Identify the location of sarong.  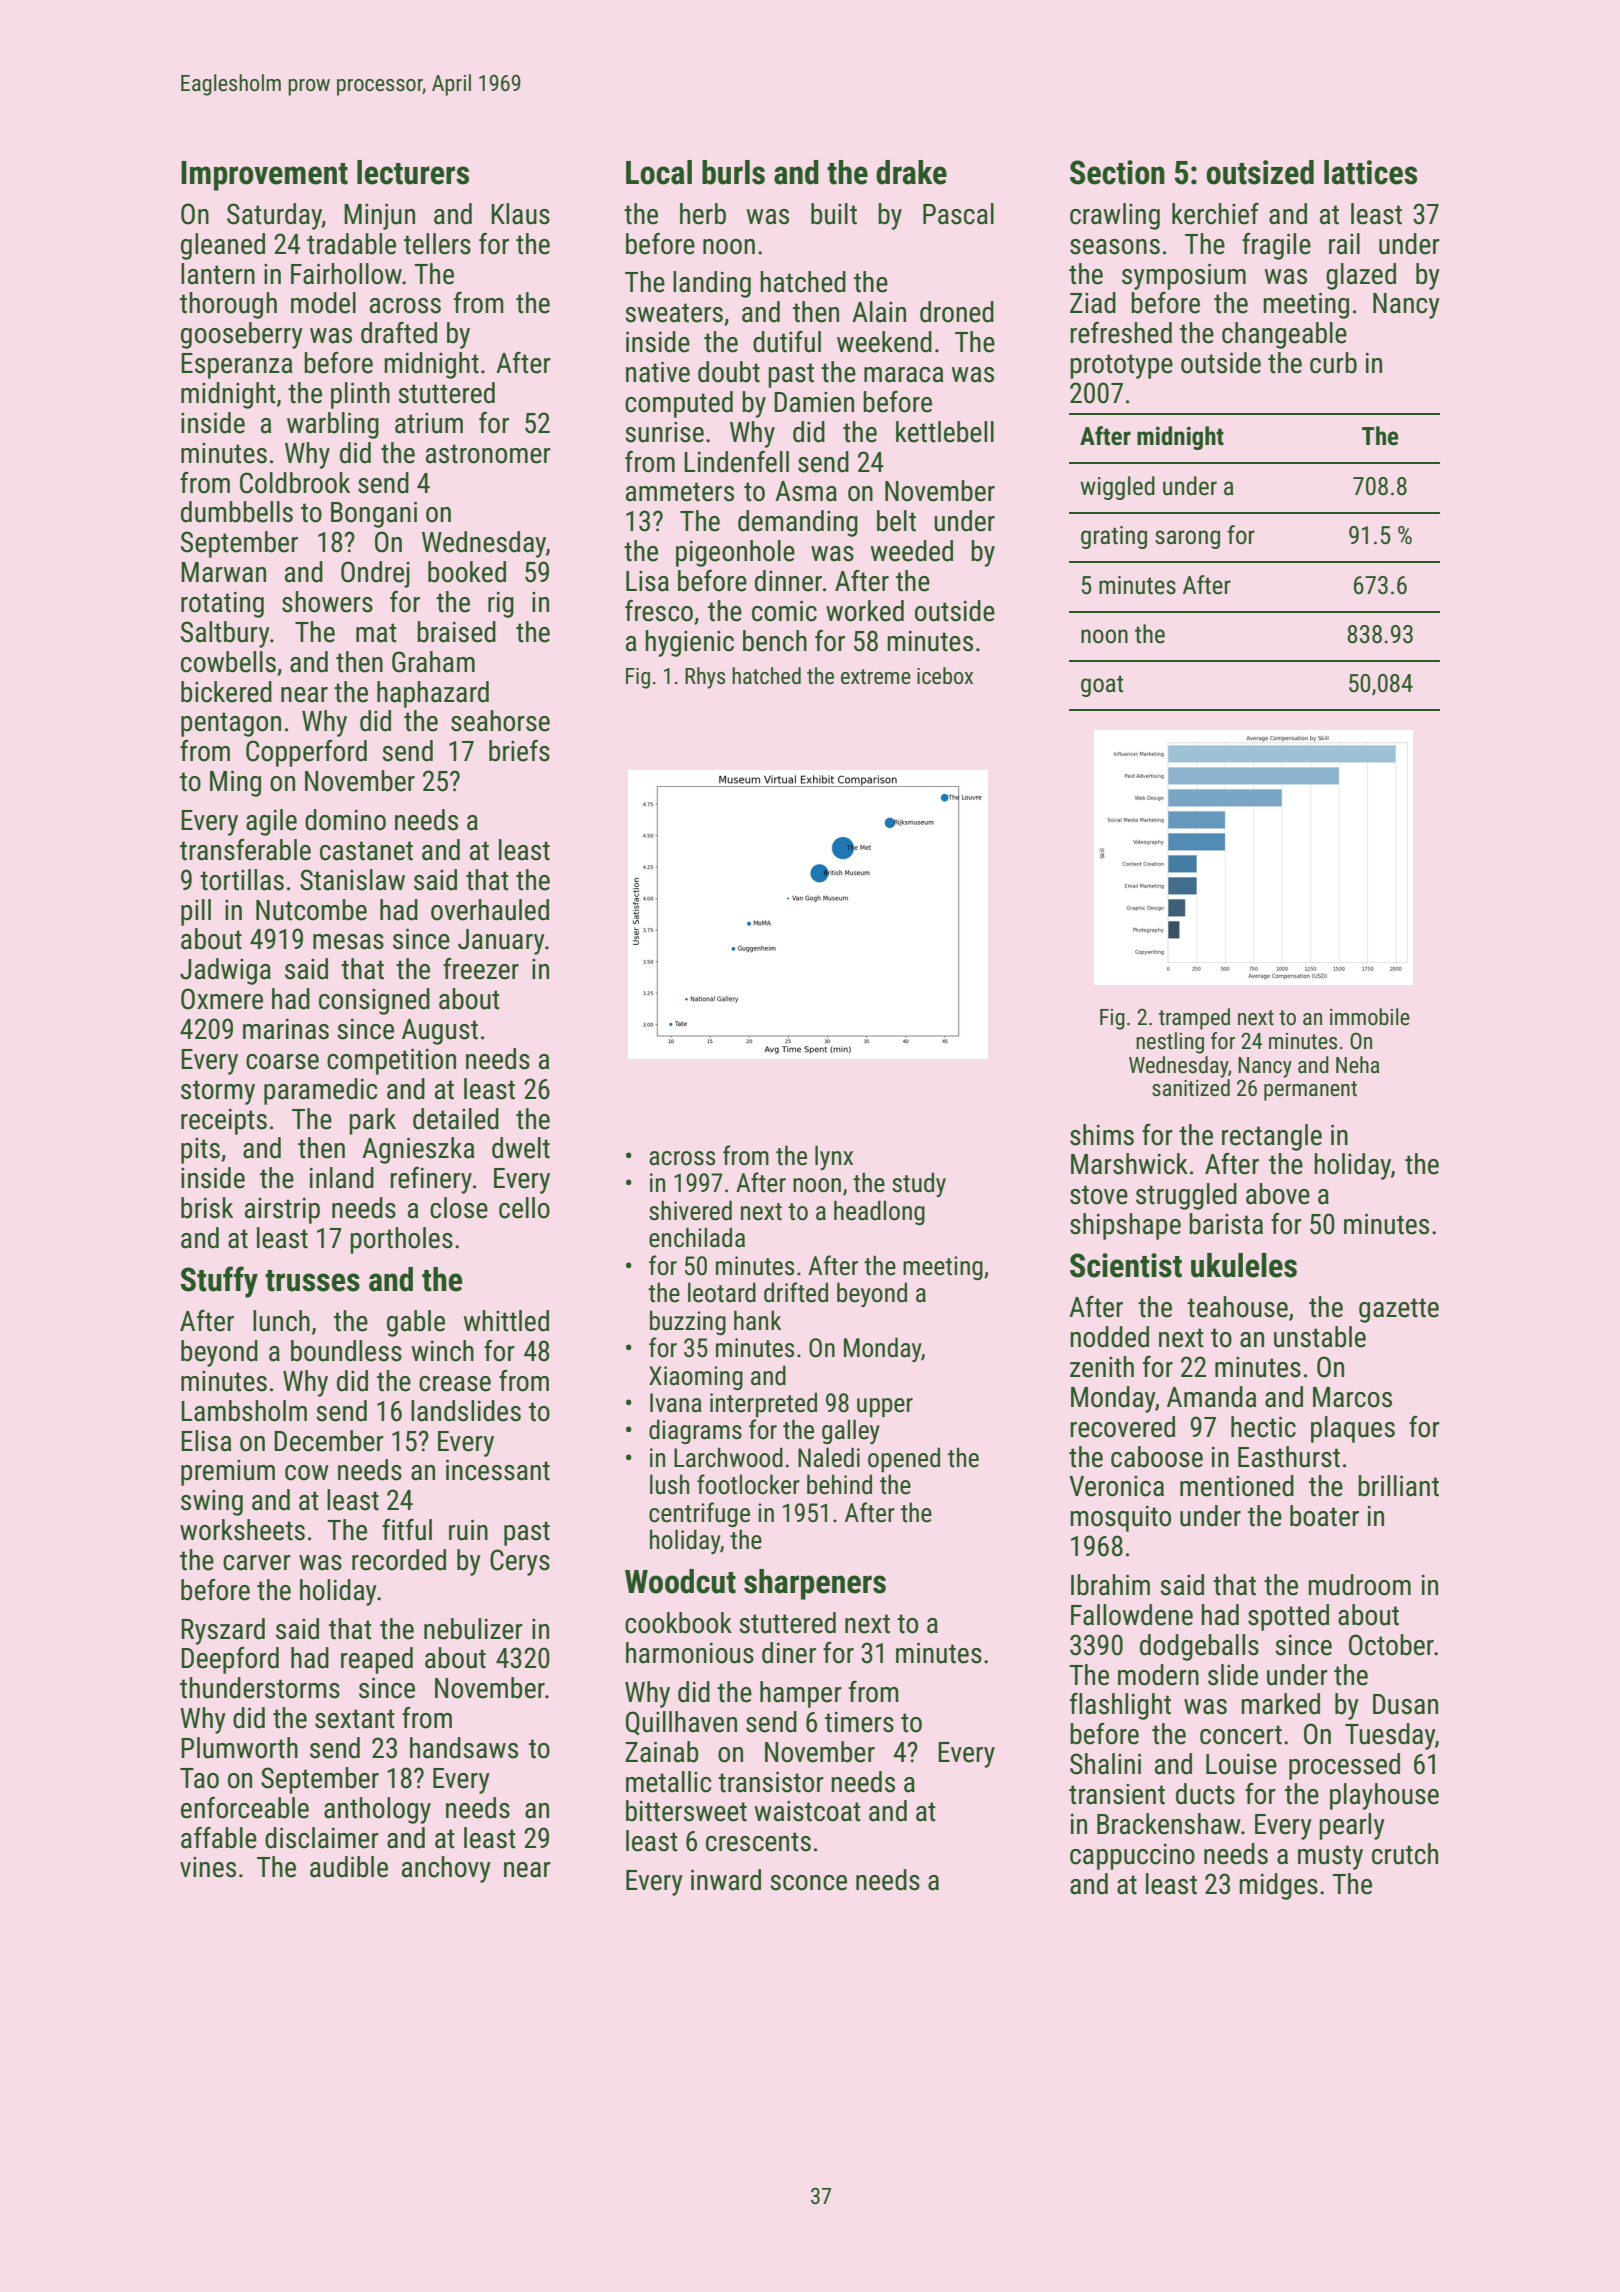
(1187, 539).
